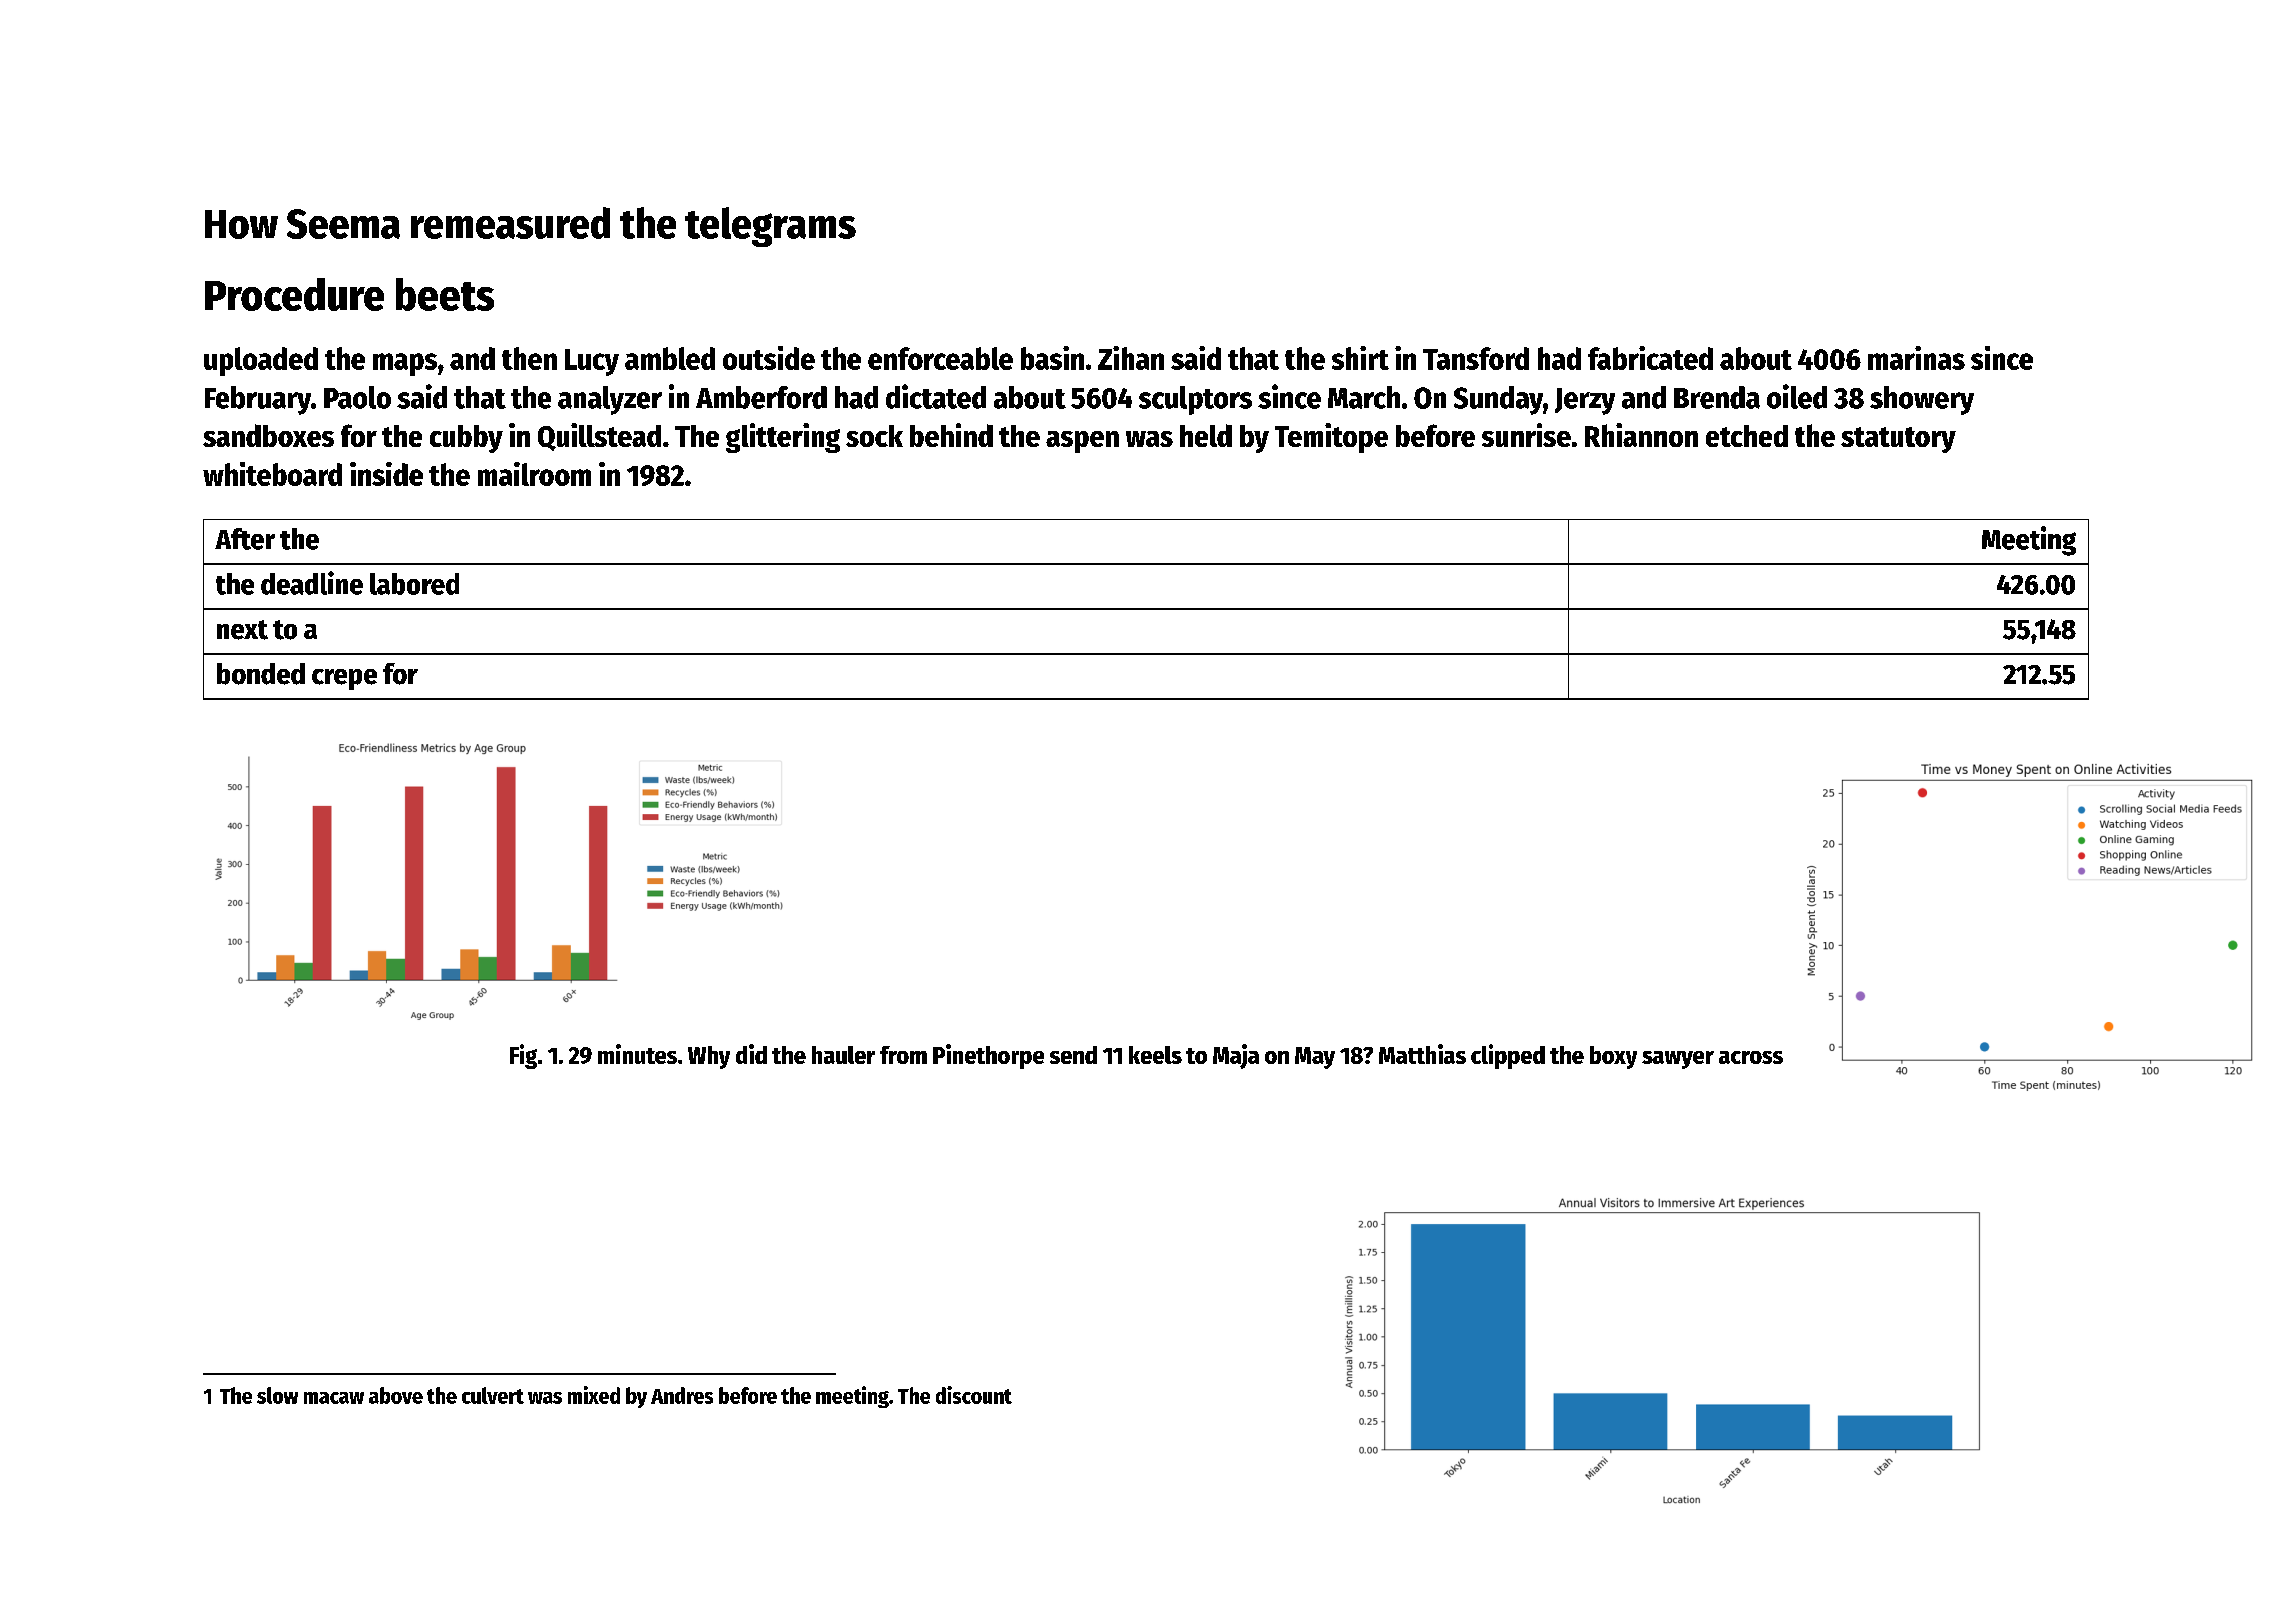 The height and width of the page is (1620, 2292). I want to click on enforceable, so click(940, 358).
